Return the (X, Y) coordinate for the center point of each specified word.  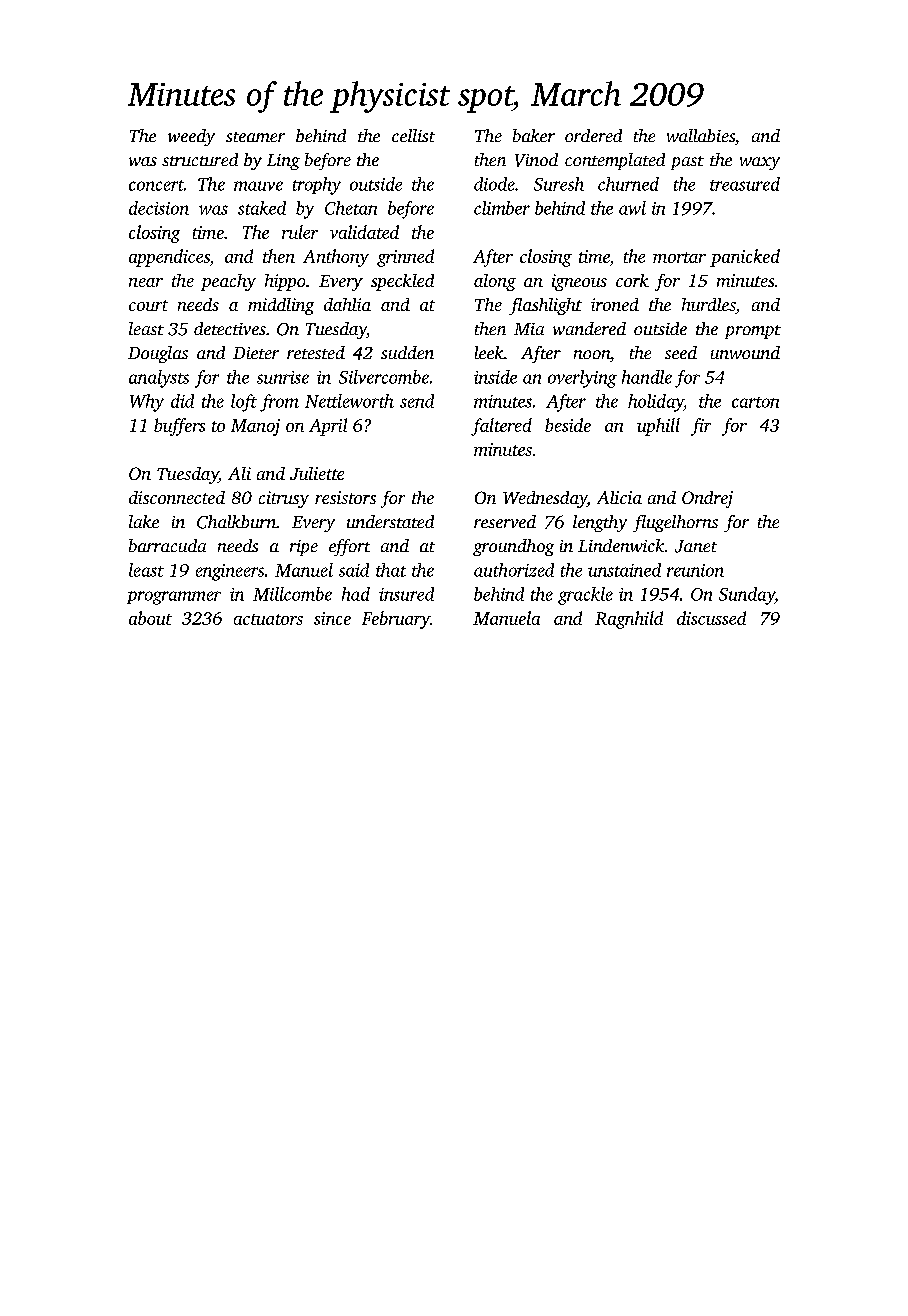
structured (200, 159)
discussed (711, 618)
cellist (413, 135)
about (150, 618)
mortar (679, 257)
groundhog (513, 547)
